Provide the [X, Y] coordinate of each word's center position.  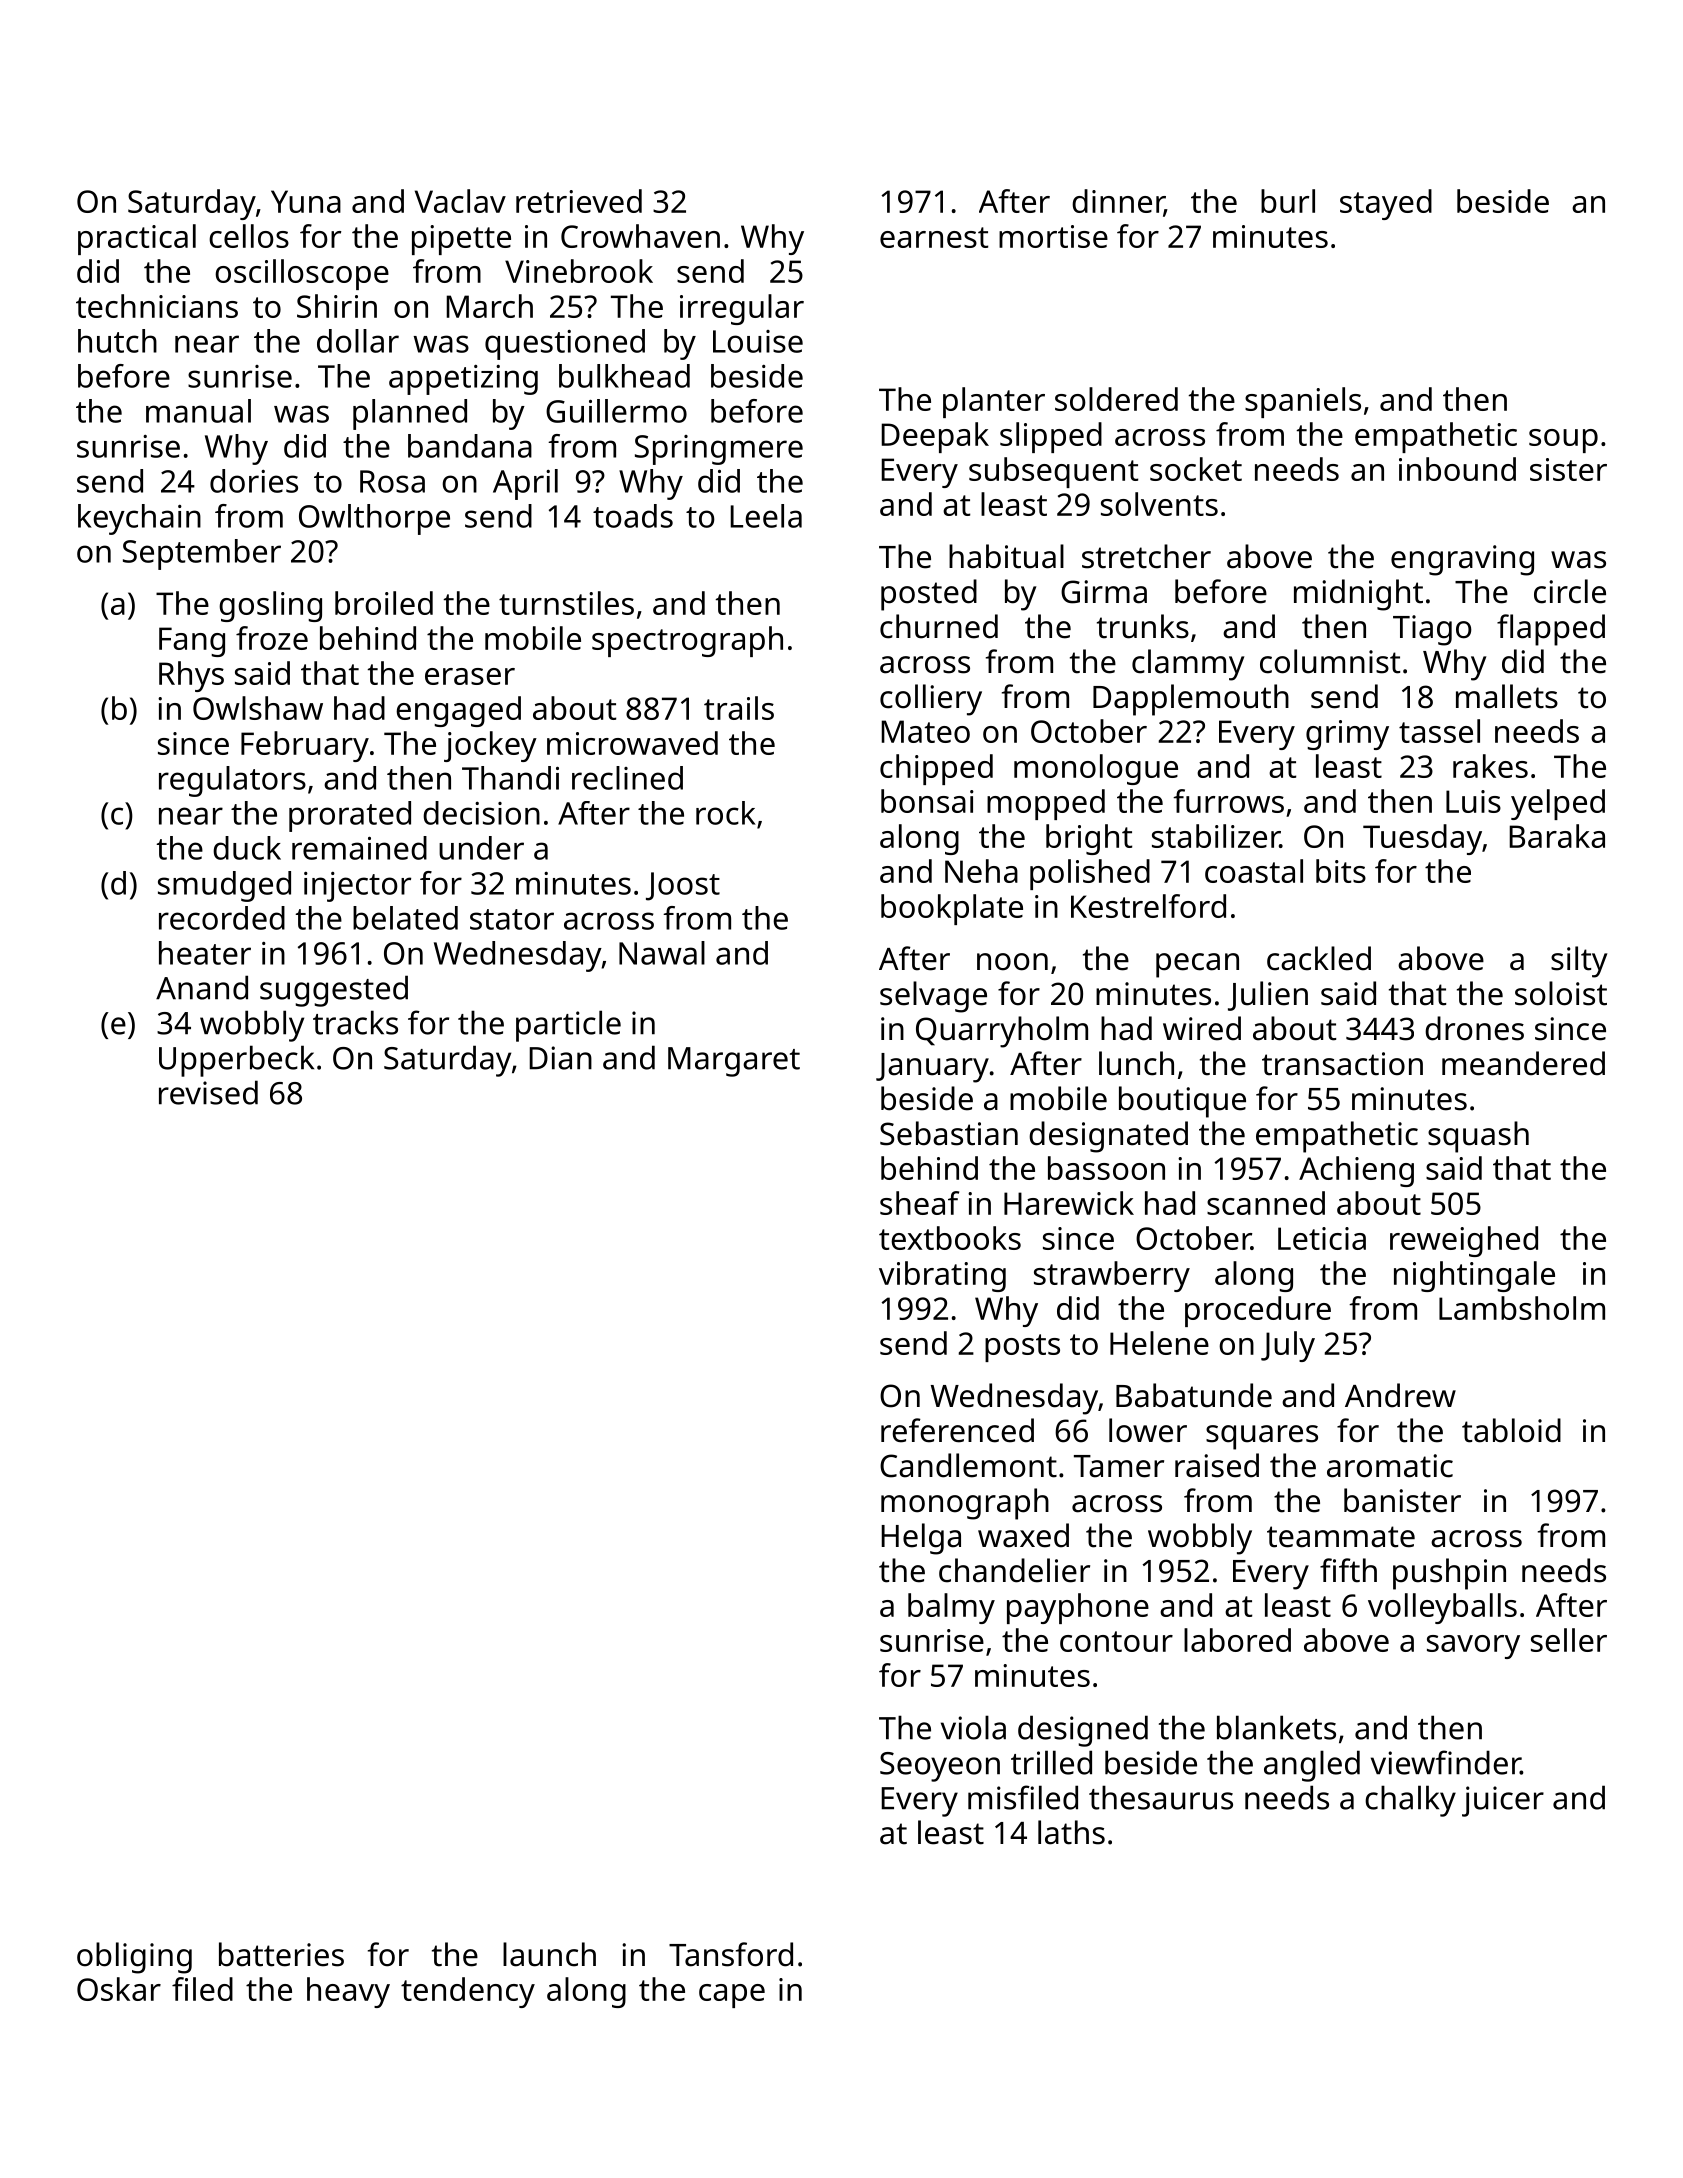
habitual [1006, 556]
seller [1569, 1640]
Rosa [392, 481]
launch [549, 1954]
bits [1341, 871]
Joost [683, 886]
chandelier [1014, 1570]
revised [208, 1092]
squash [1478, 1137]
